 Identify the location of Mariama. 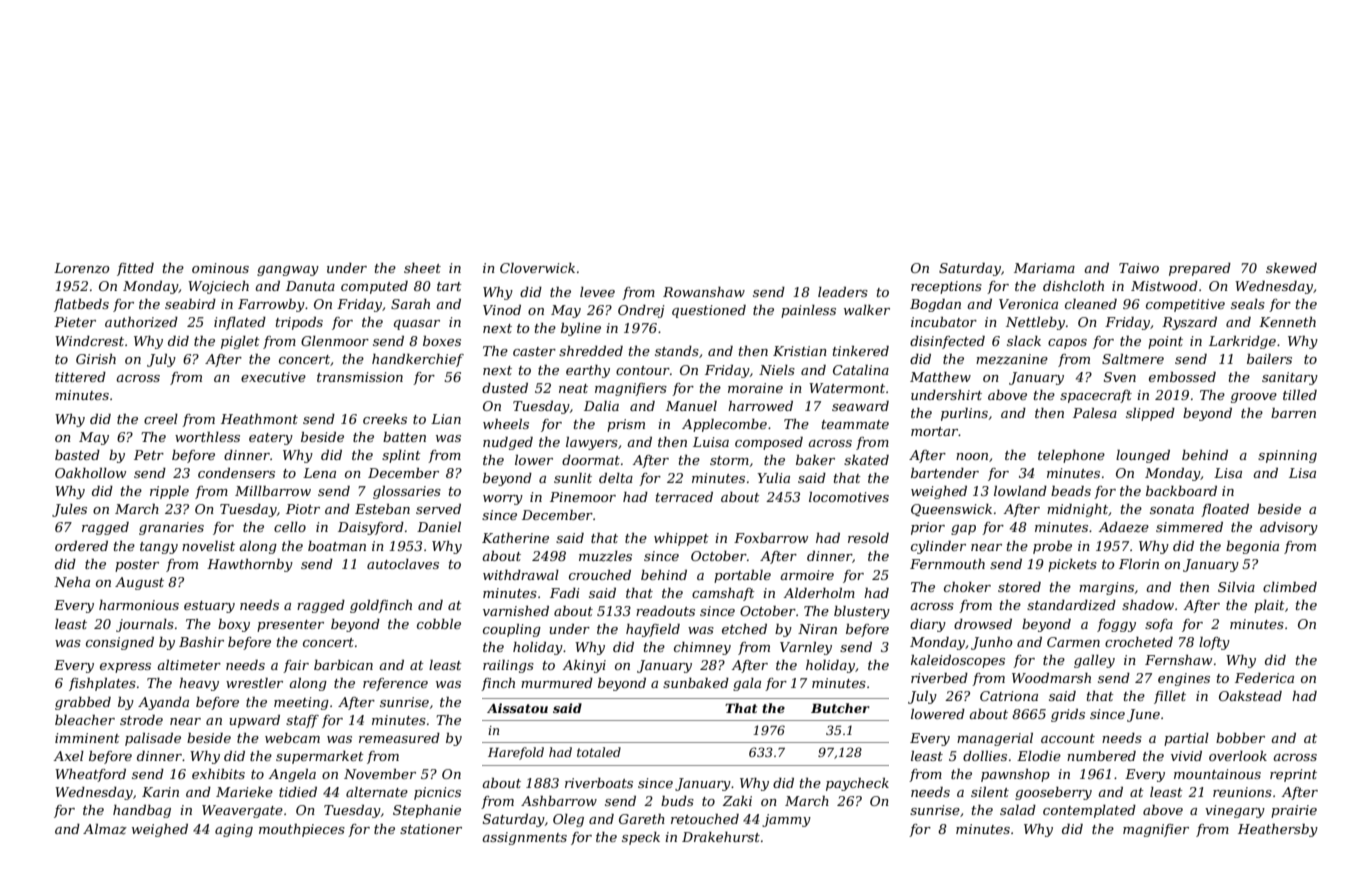
(1044, 268).
